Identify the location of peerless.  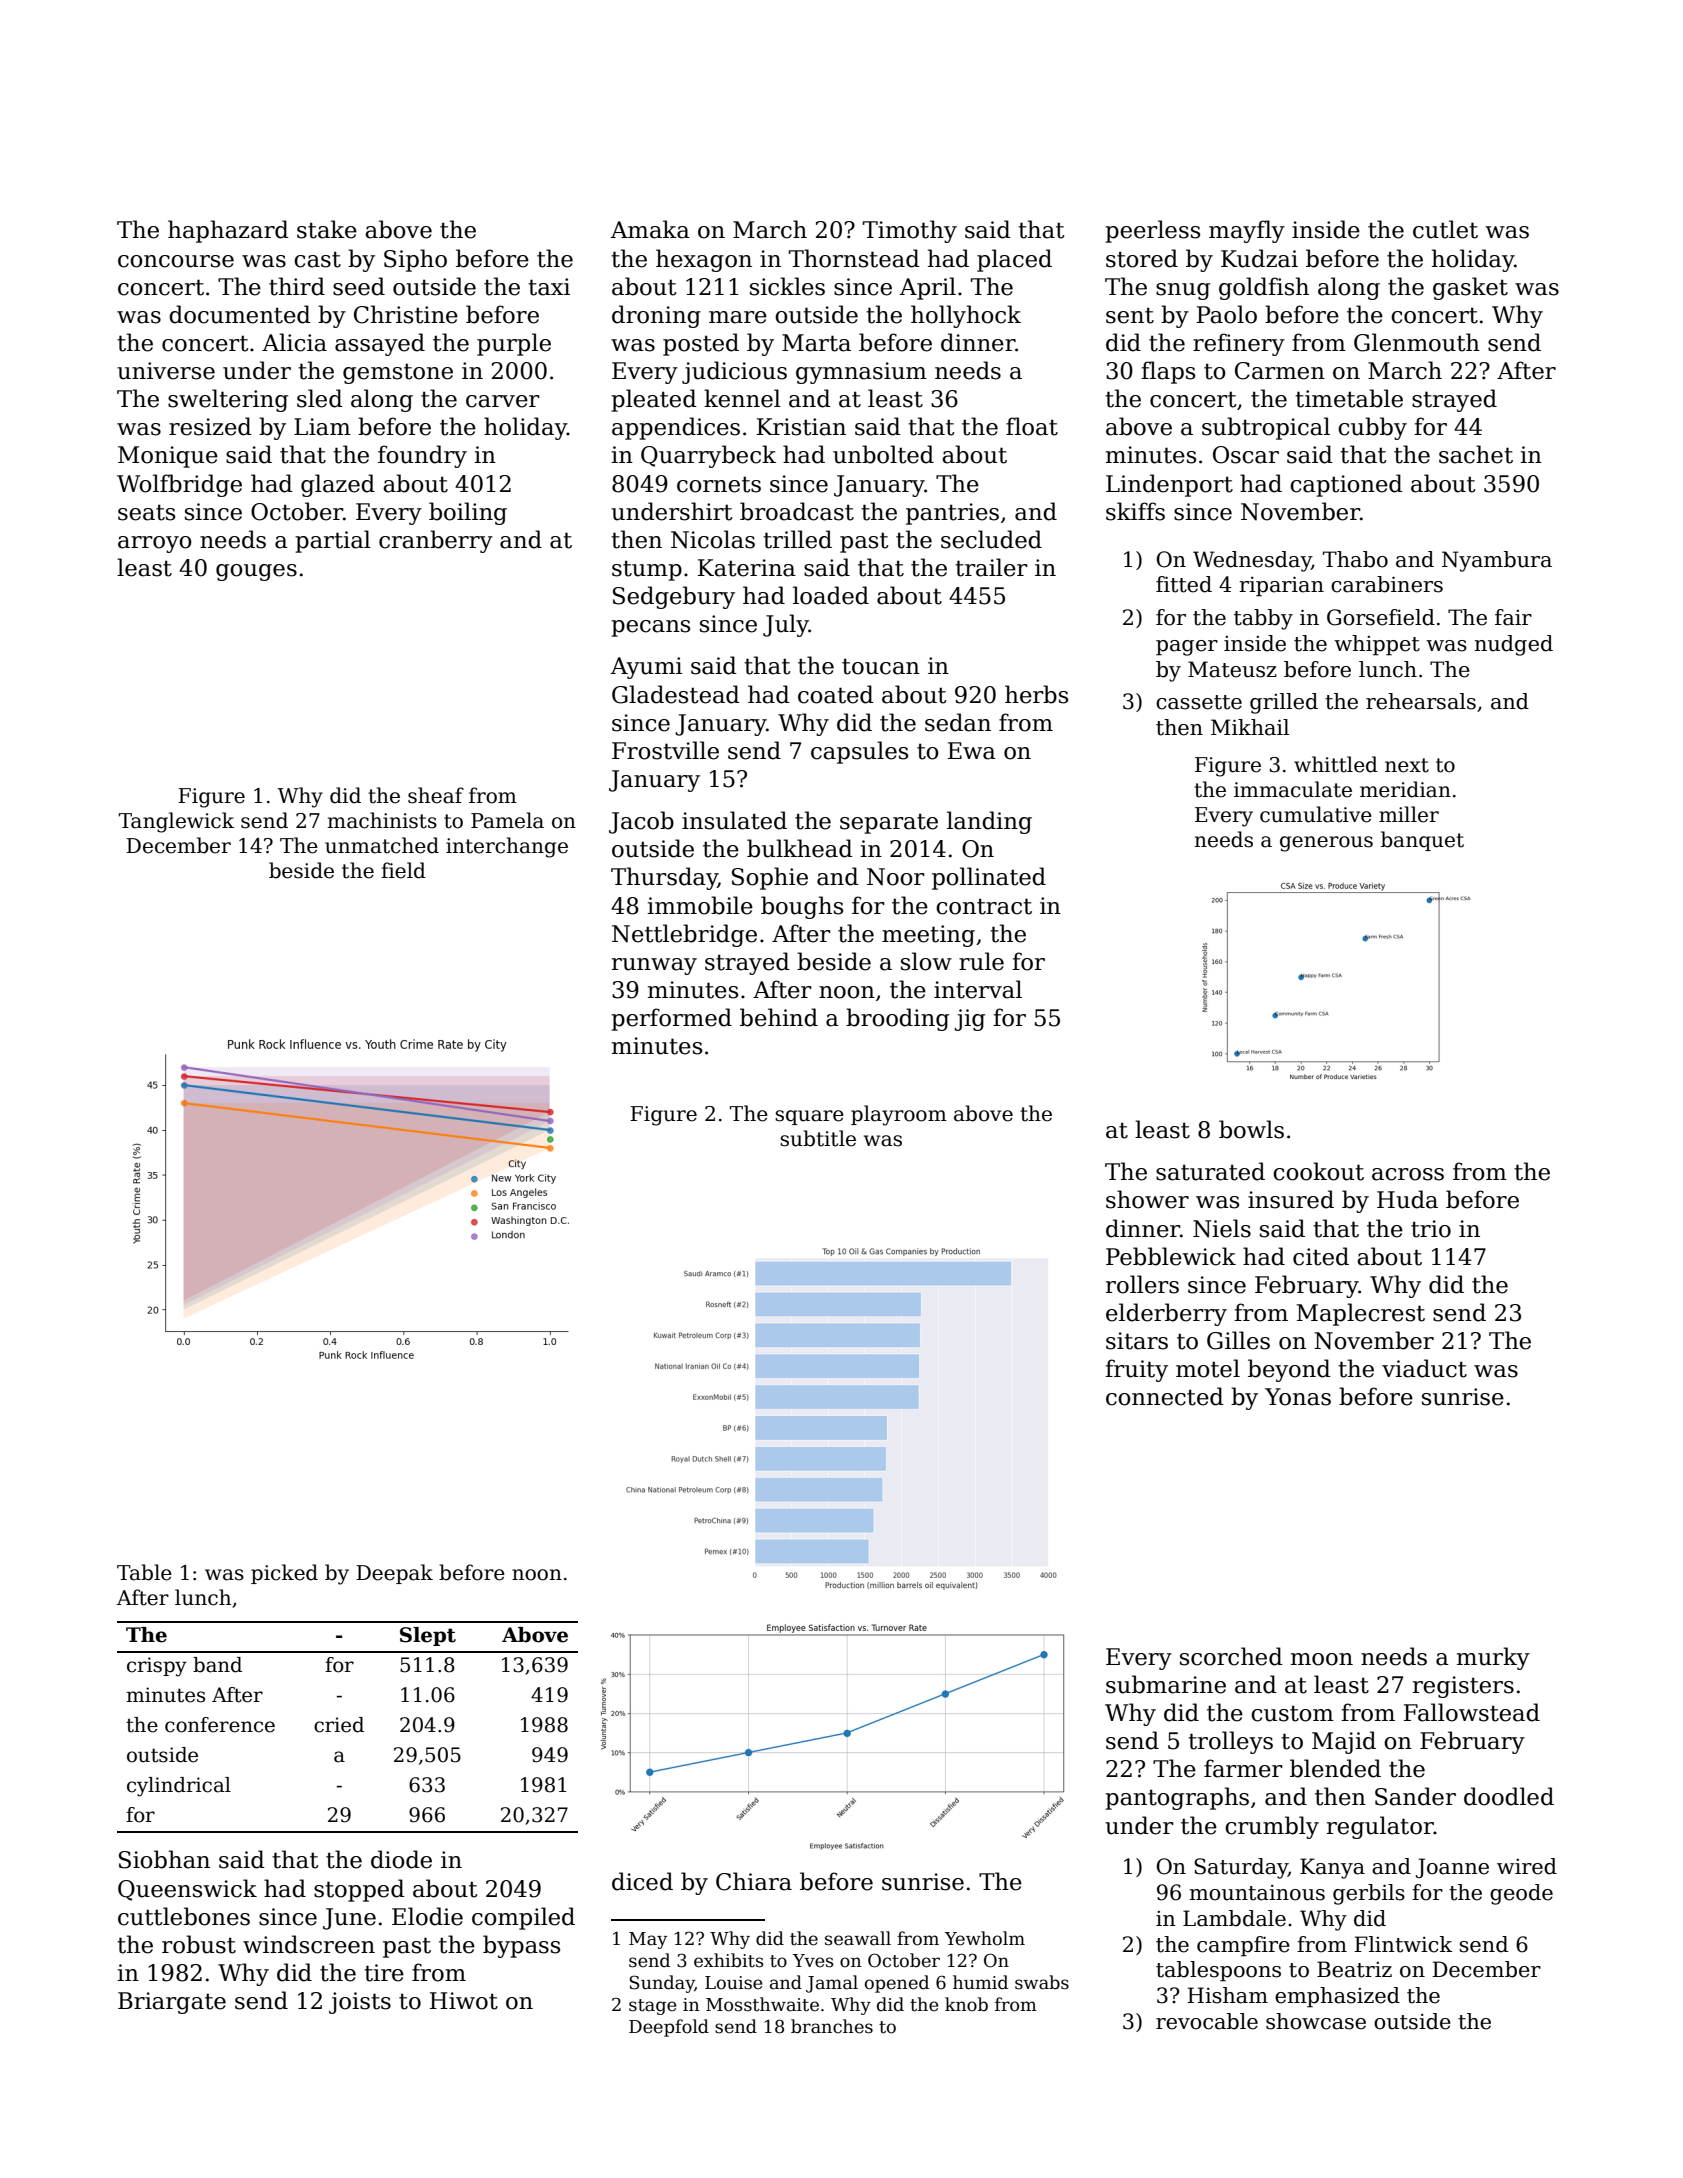
(1152, 231).
